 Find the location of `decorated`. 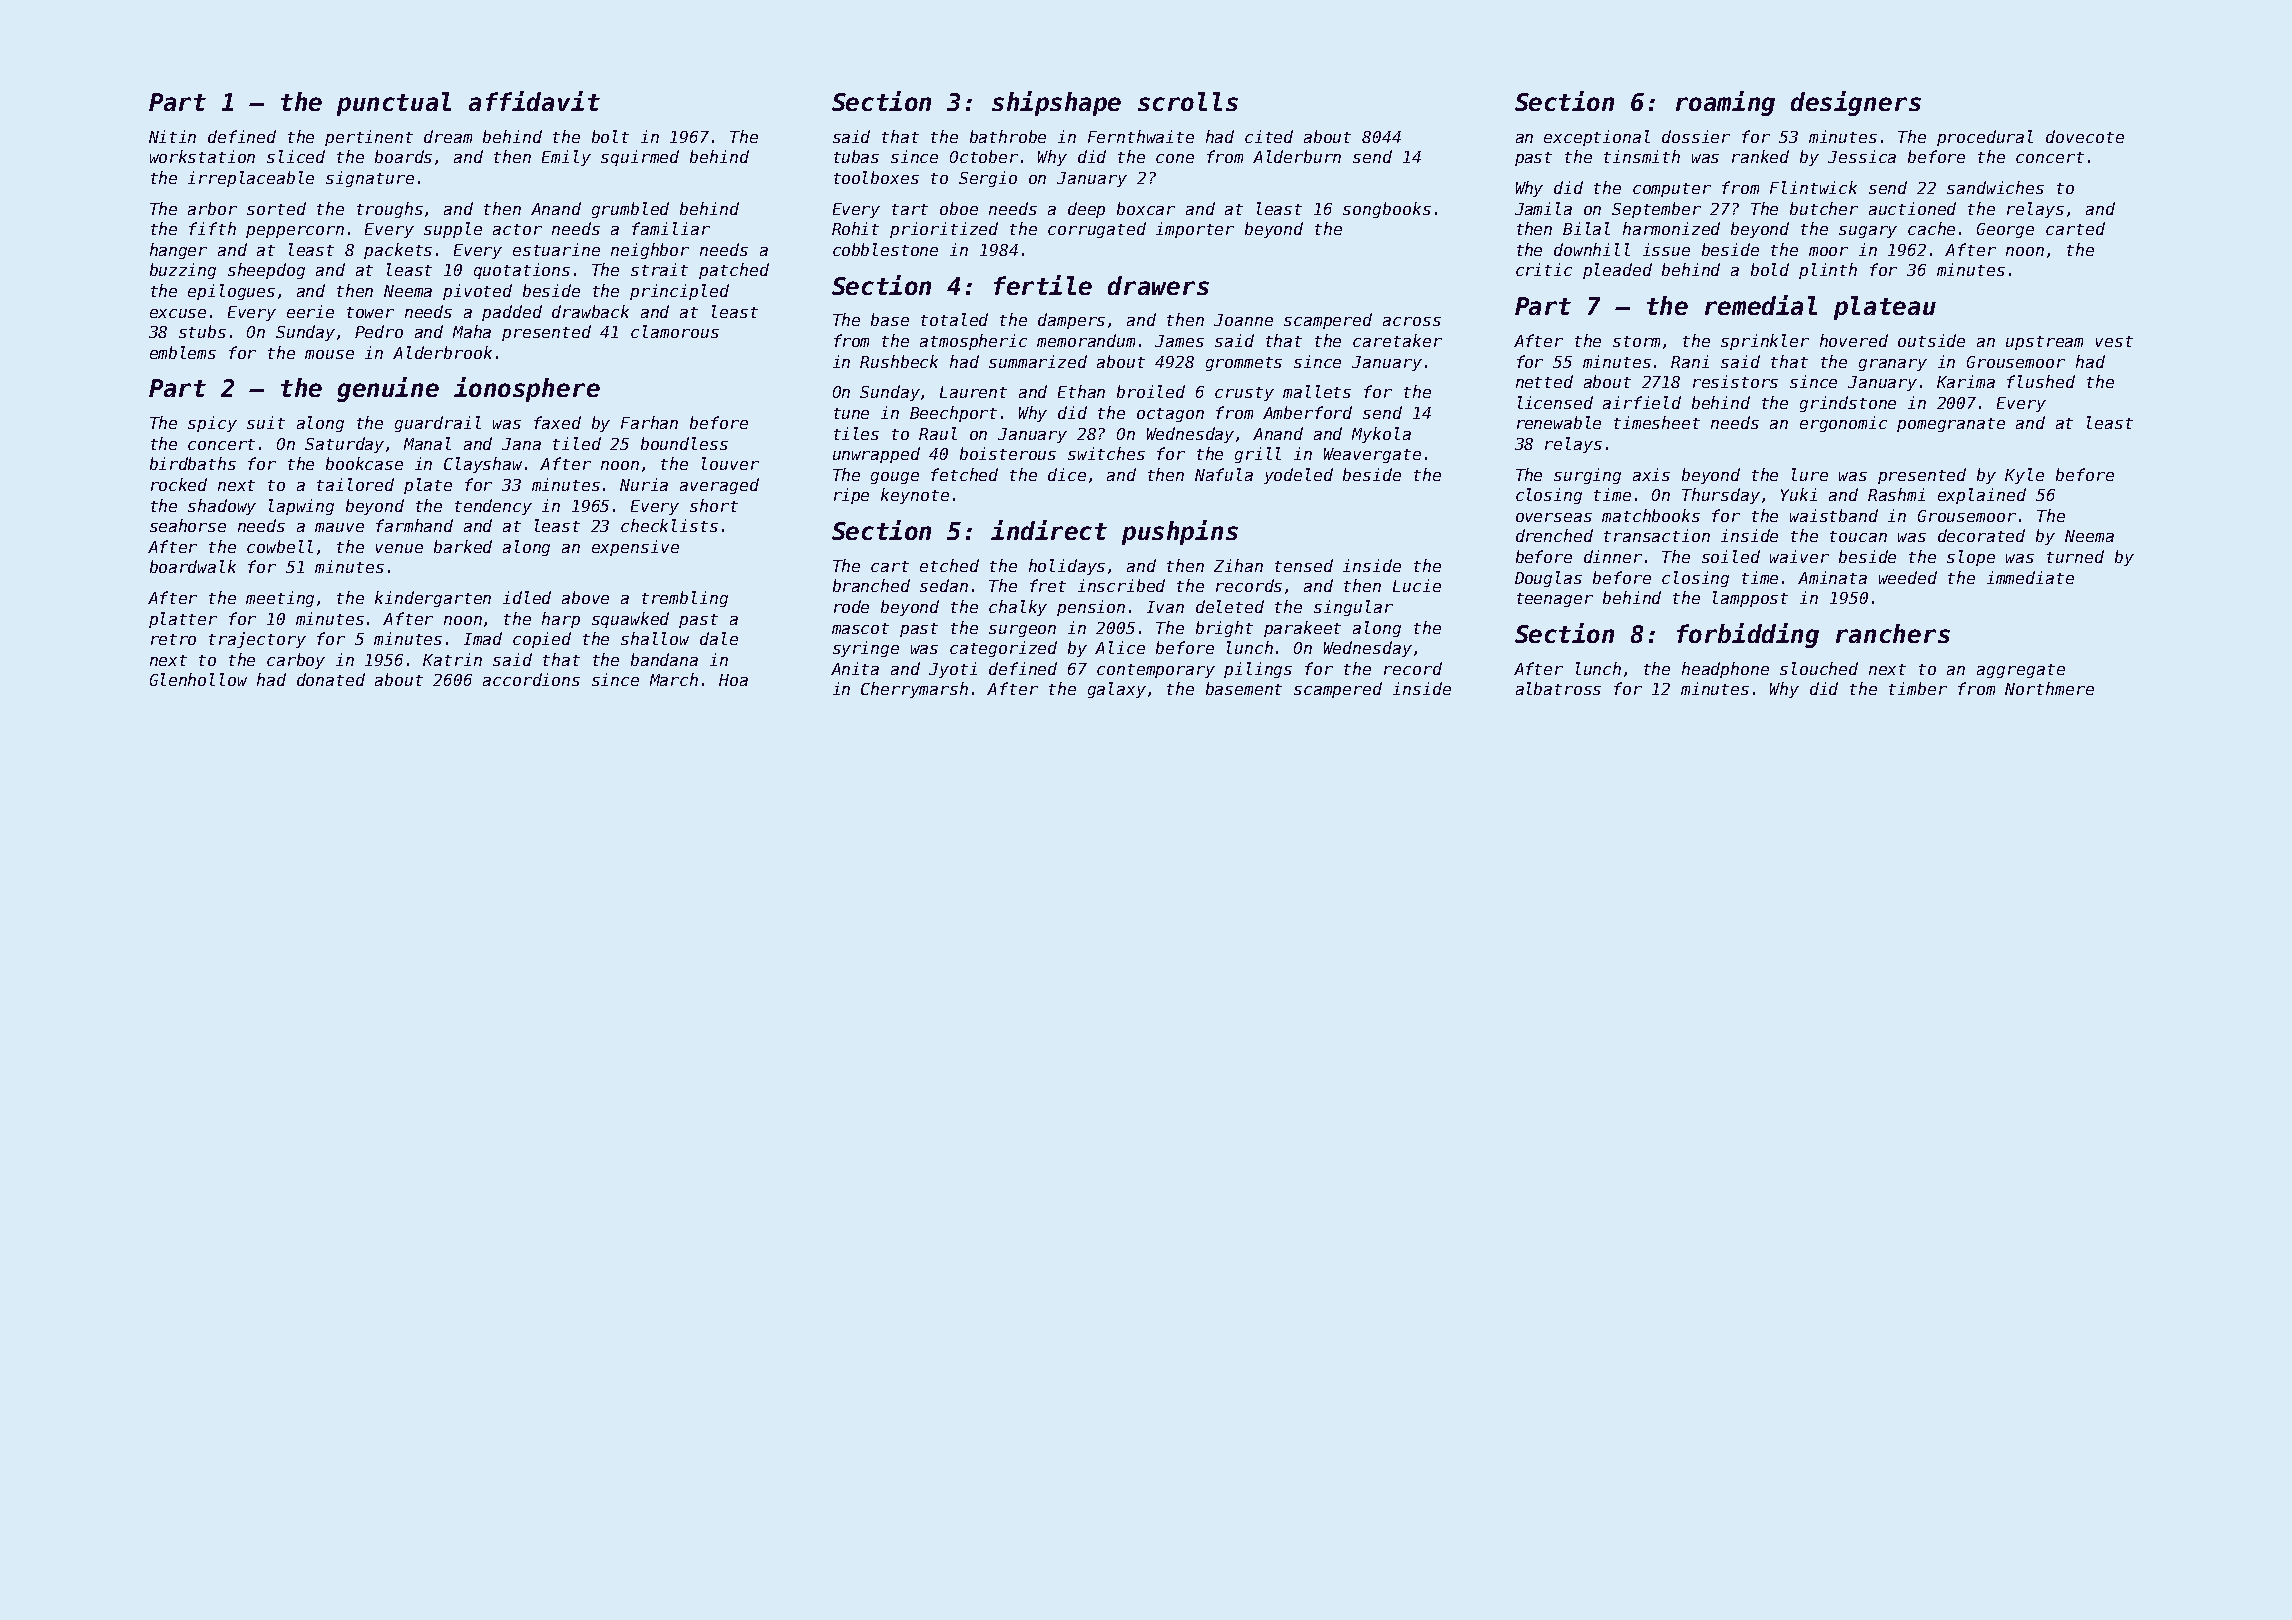

decorated is located at coordinates (1981, 535).
